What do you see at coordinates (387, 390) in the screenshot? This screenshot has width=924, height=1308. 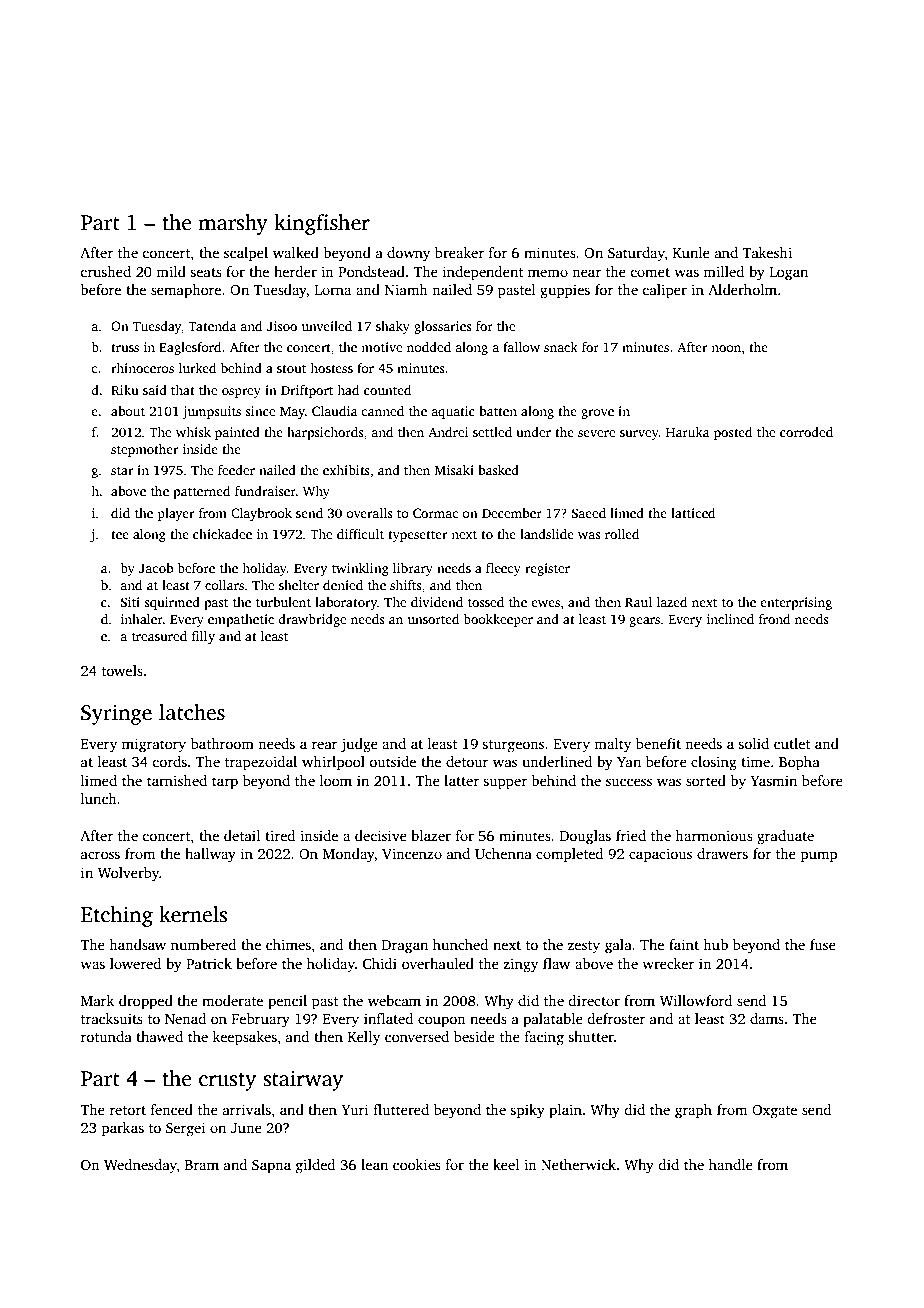 I see `counted` at bounding box center [387, 390].
